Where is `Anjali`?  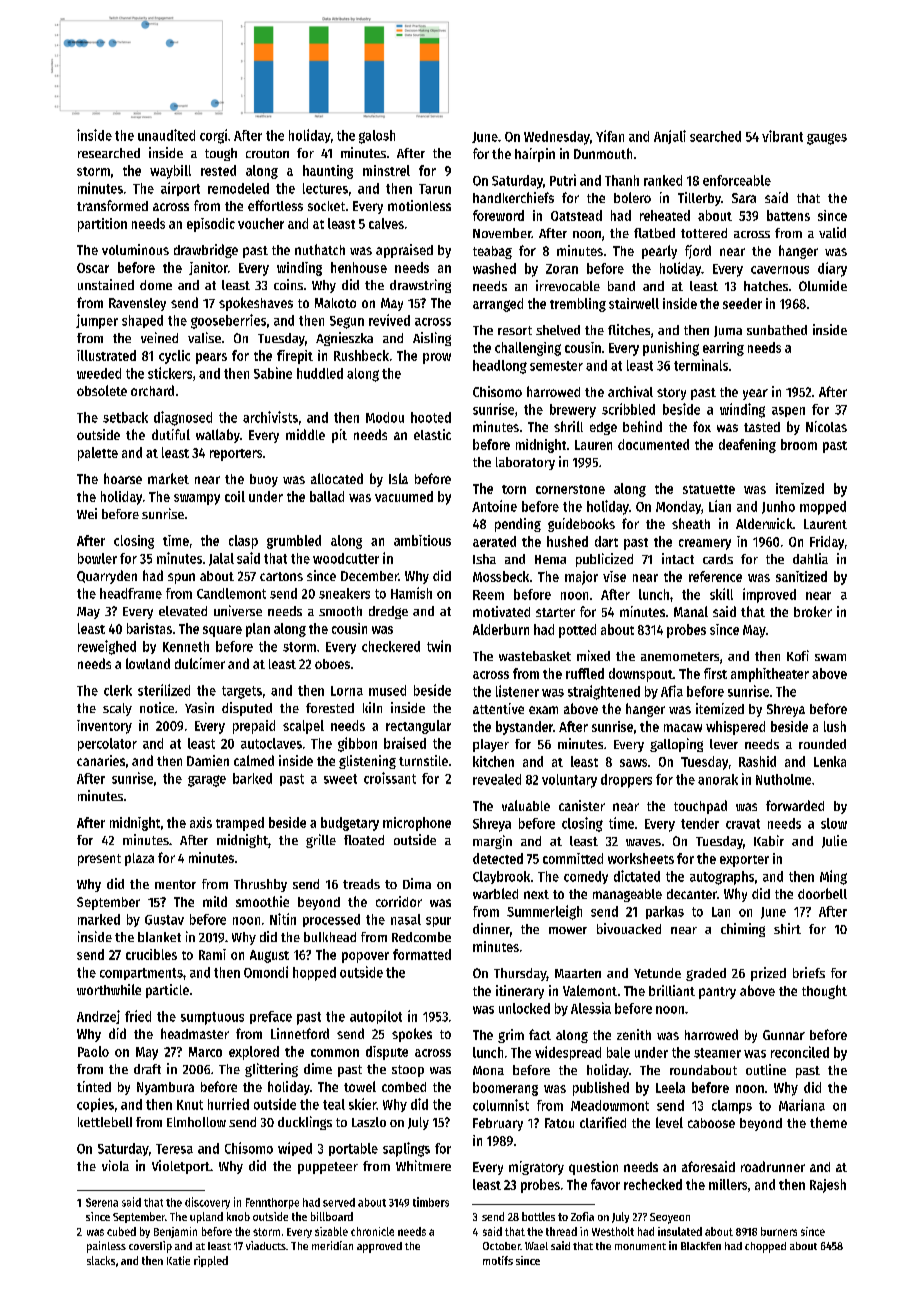 Anjali is located at coordinates (670, 137).
